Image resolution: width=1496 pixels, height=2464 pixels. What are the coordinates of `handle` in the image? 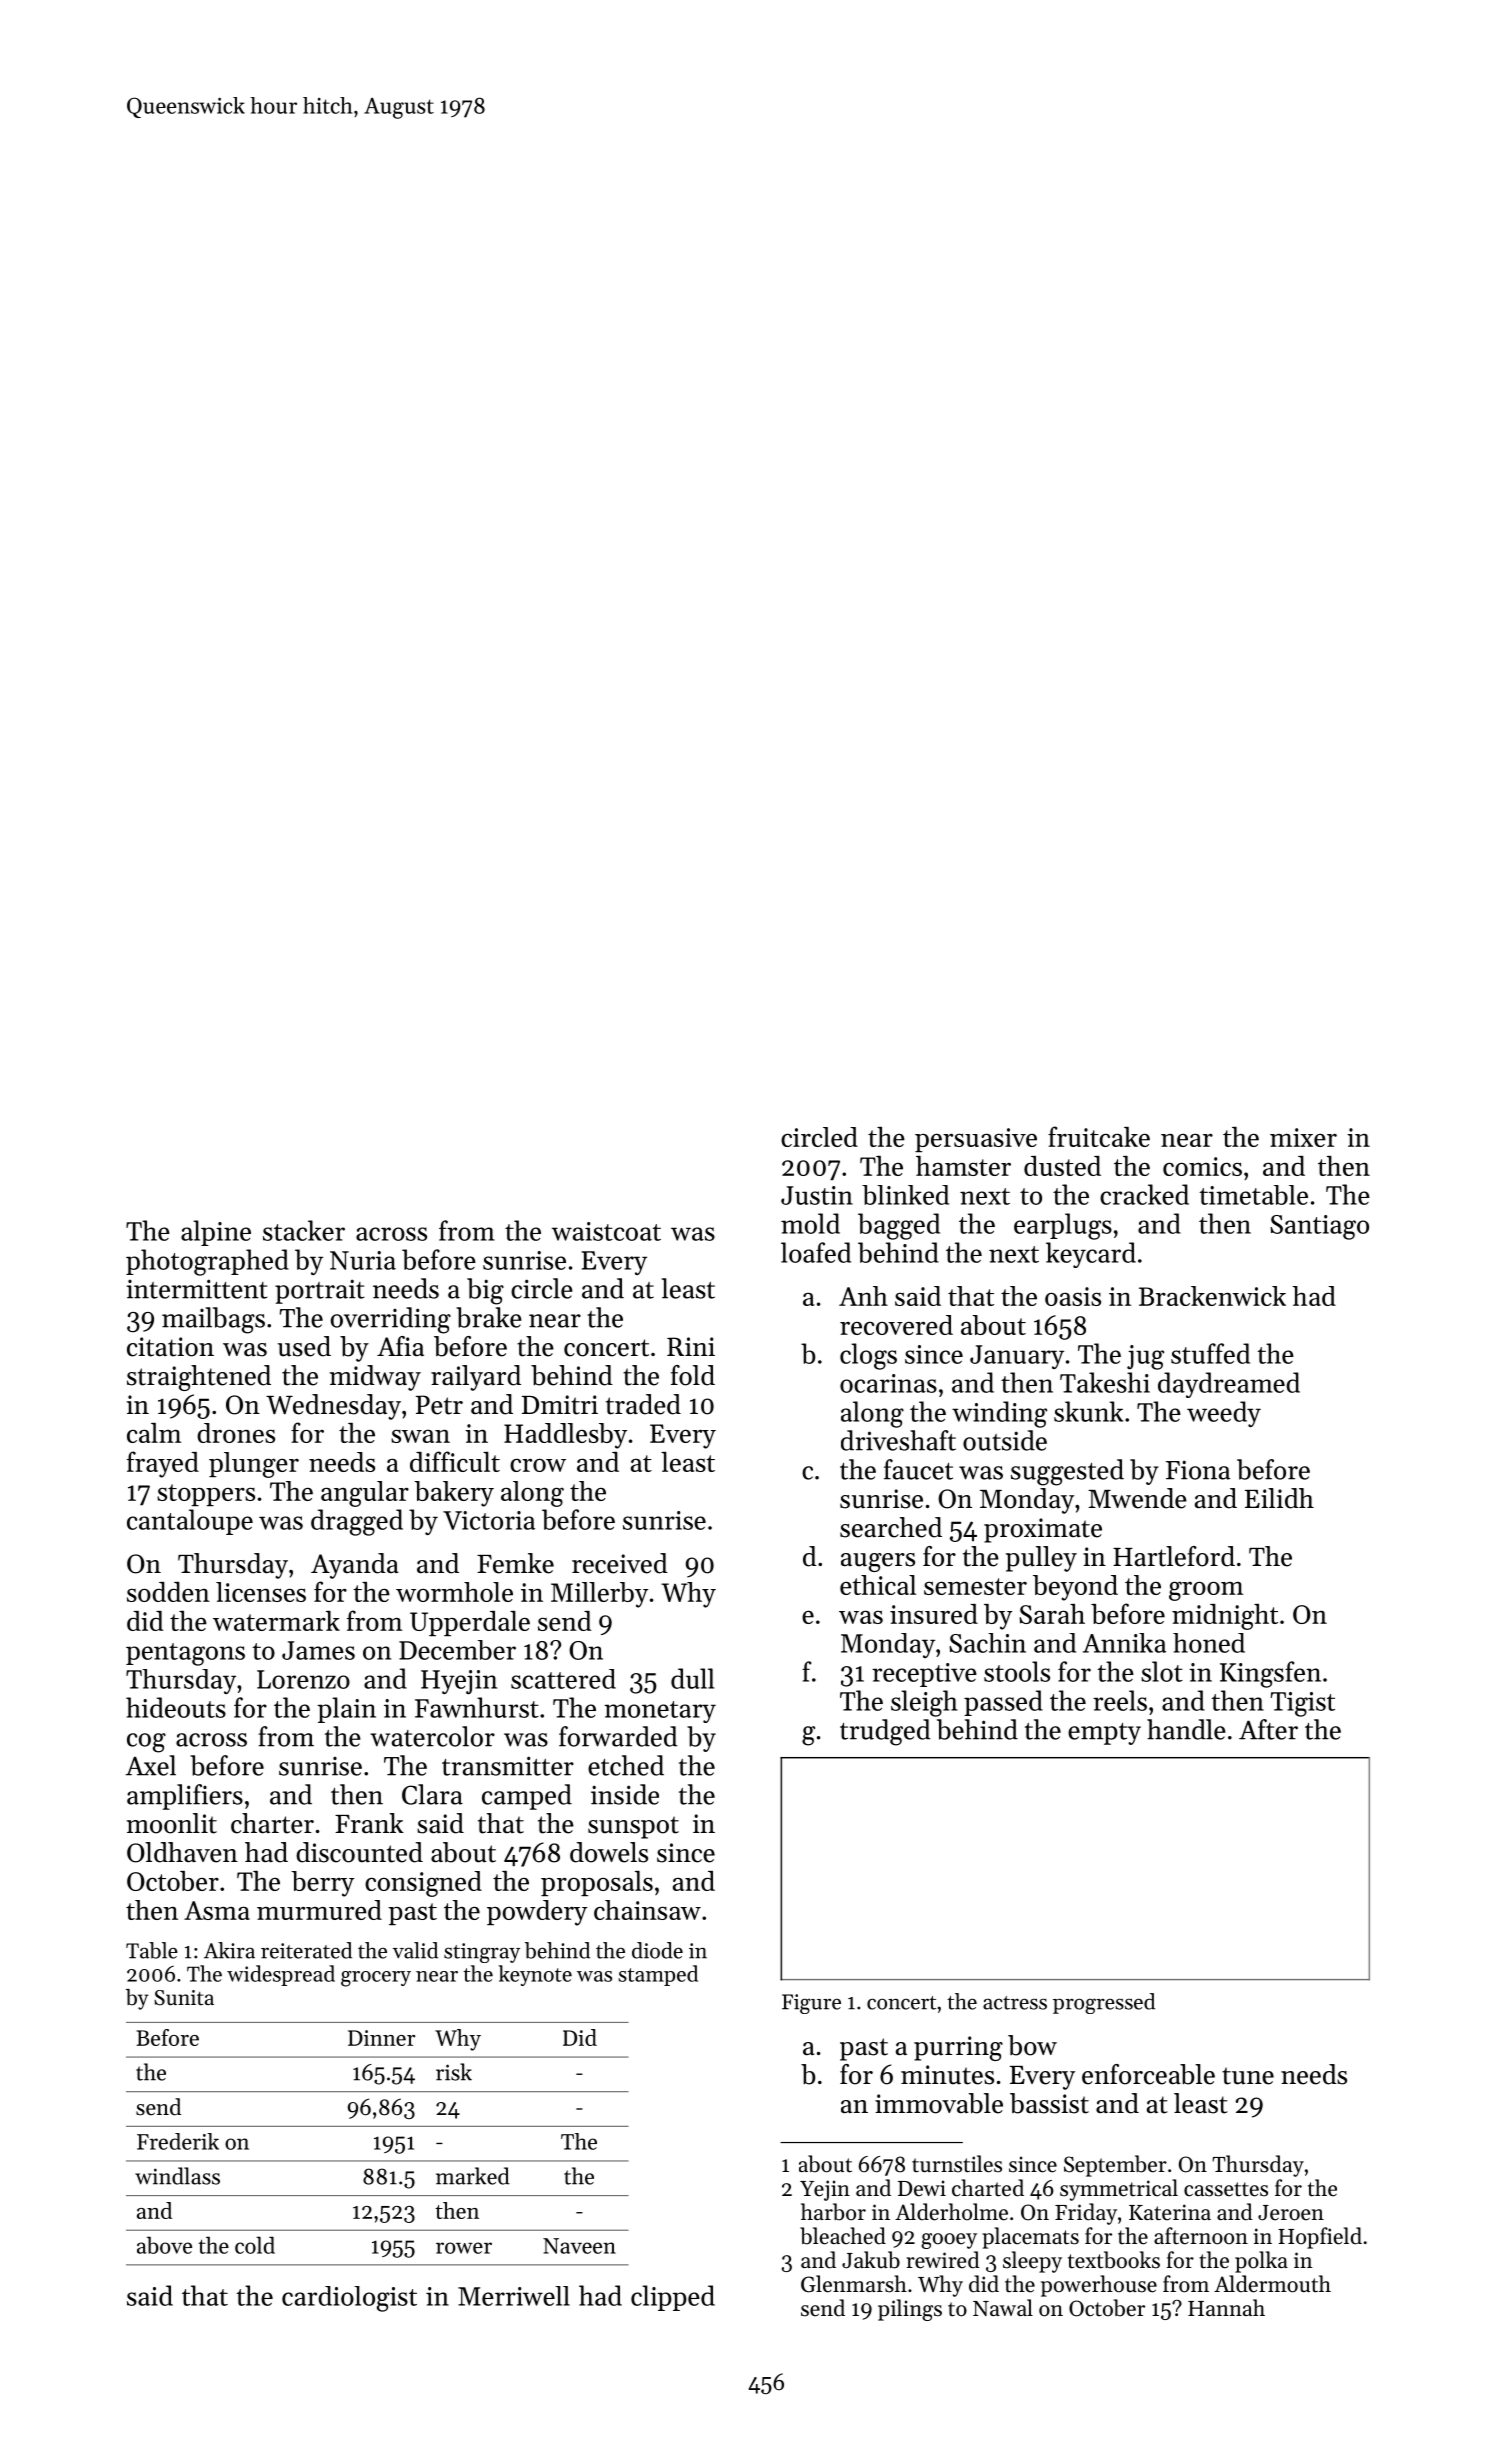 It's located at (1186, 1729).
